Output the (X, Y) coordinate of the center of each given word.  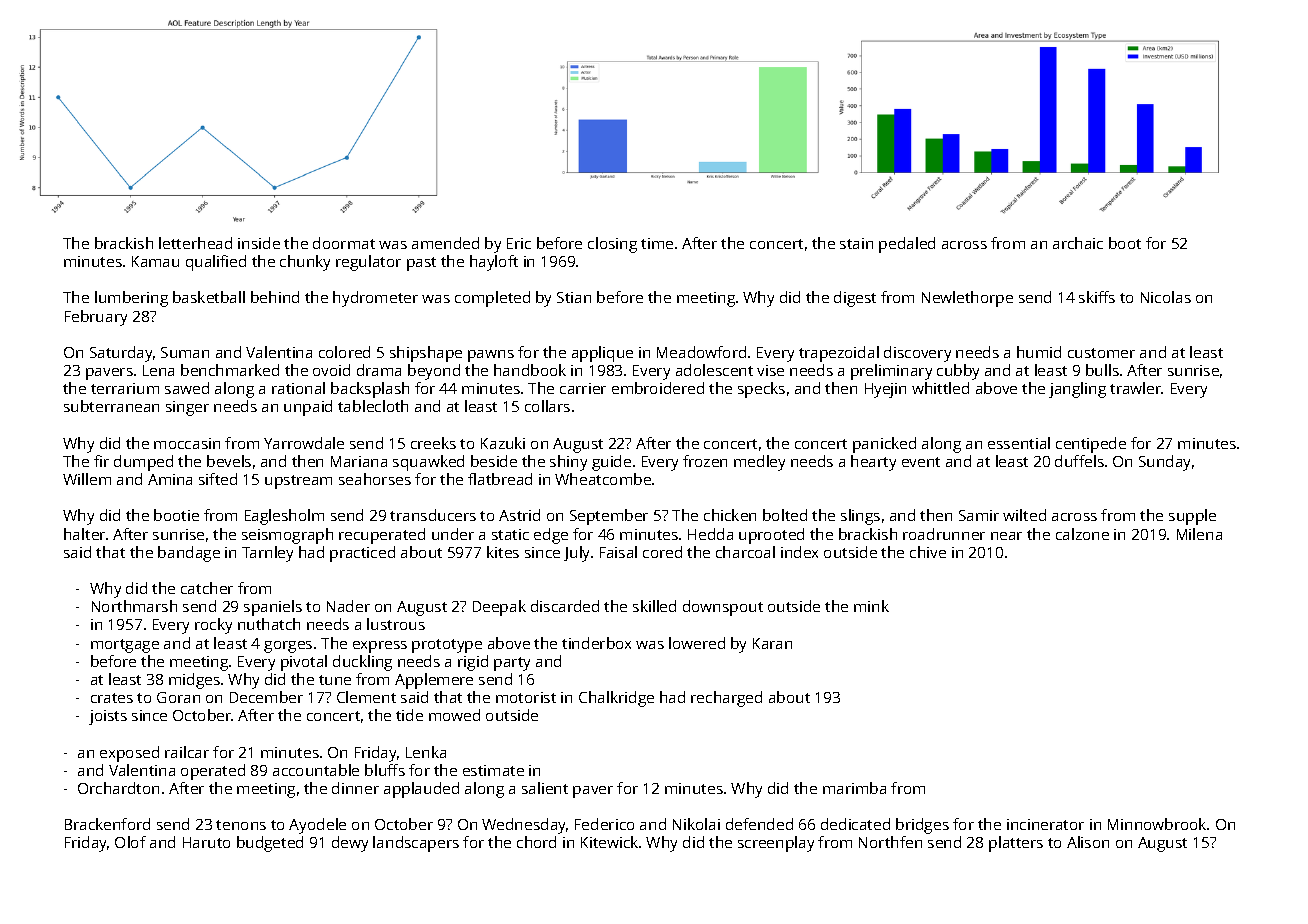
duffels (1079, 461)
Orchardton (118, 788)
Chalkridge (616, 699)
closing (612, 245)
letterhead (195, 243)
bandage (189, 554)
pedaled (907, 245)
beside (494, 461)
